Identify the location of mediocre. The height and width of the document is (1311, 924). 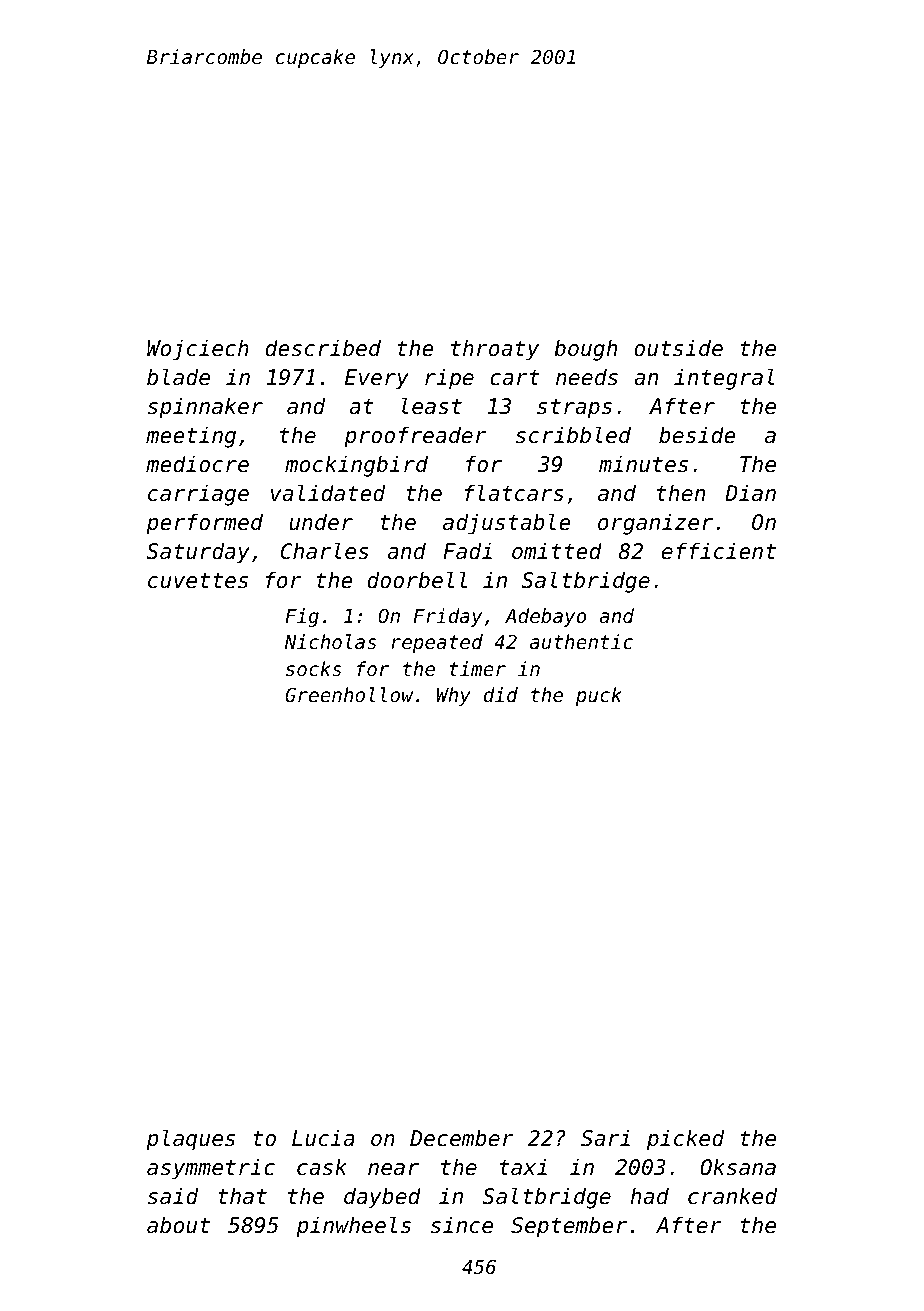
(197, 464).
